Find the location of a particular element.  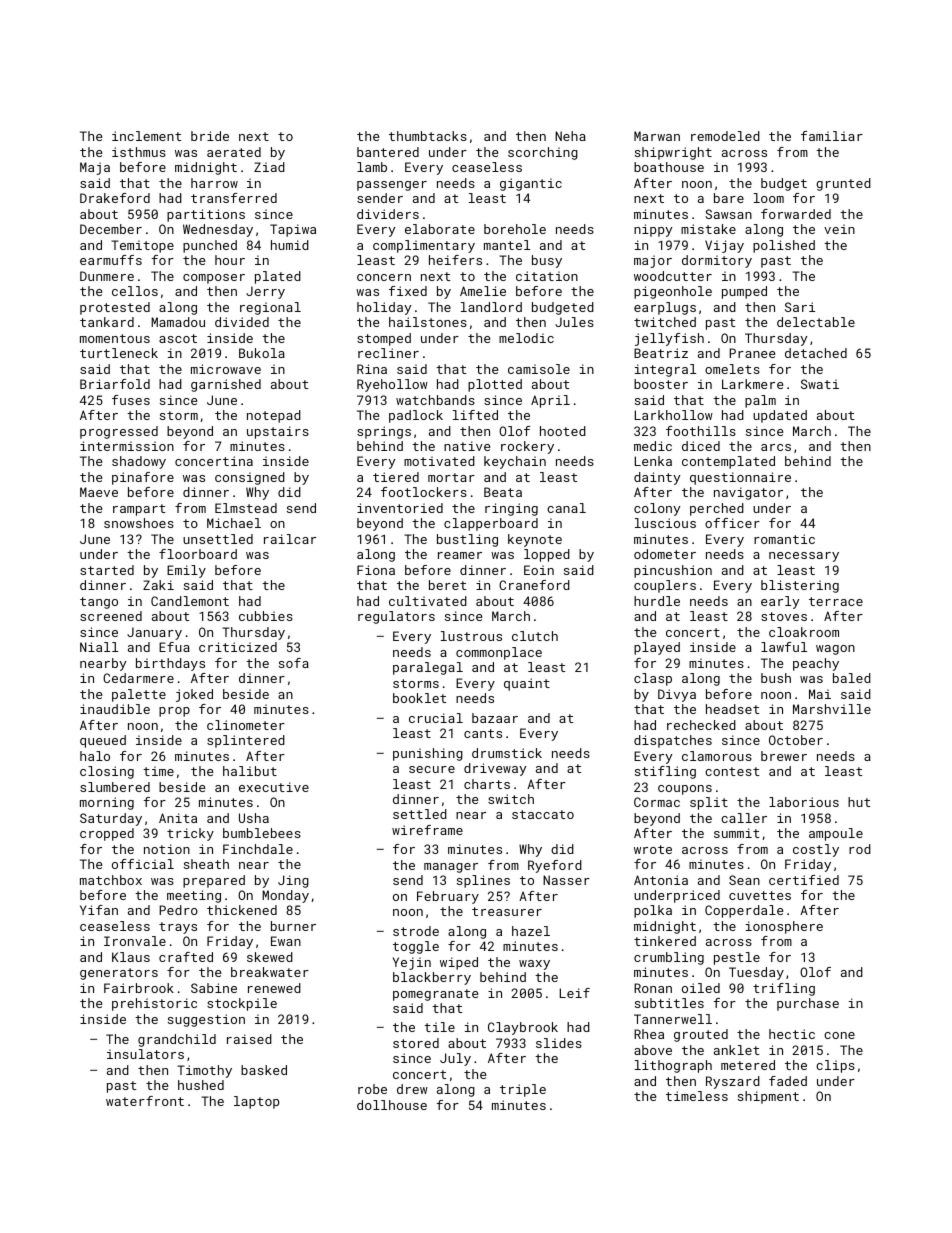

April is located at coordinates (550, 401).
